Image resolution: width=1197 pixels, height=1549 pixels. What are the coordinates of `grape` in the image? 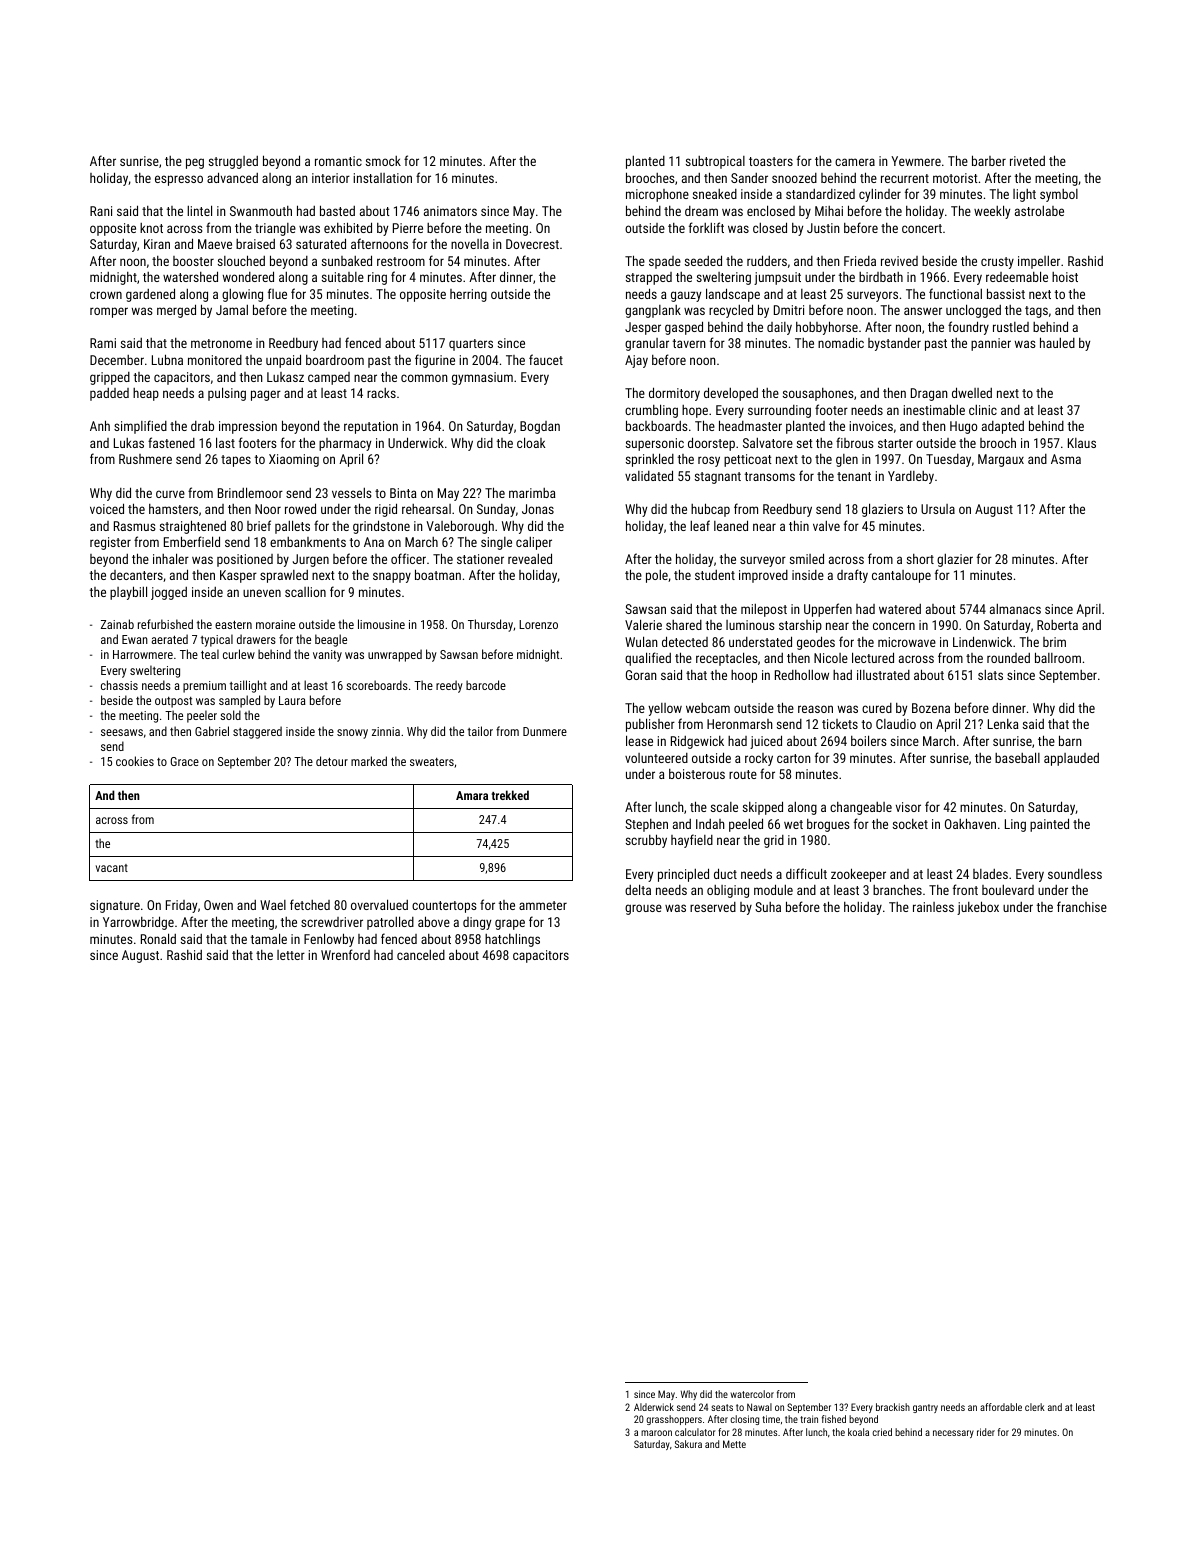 It's located at (510, 924).
